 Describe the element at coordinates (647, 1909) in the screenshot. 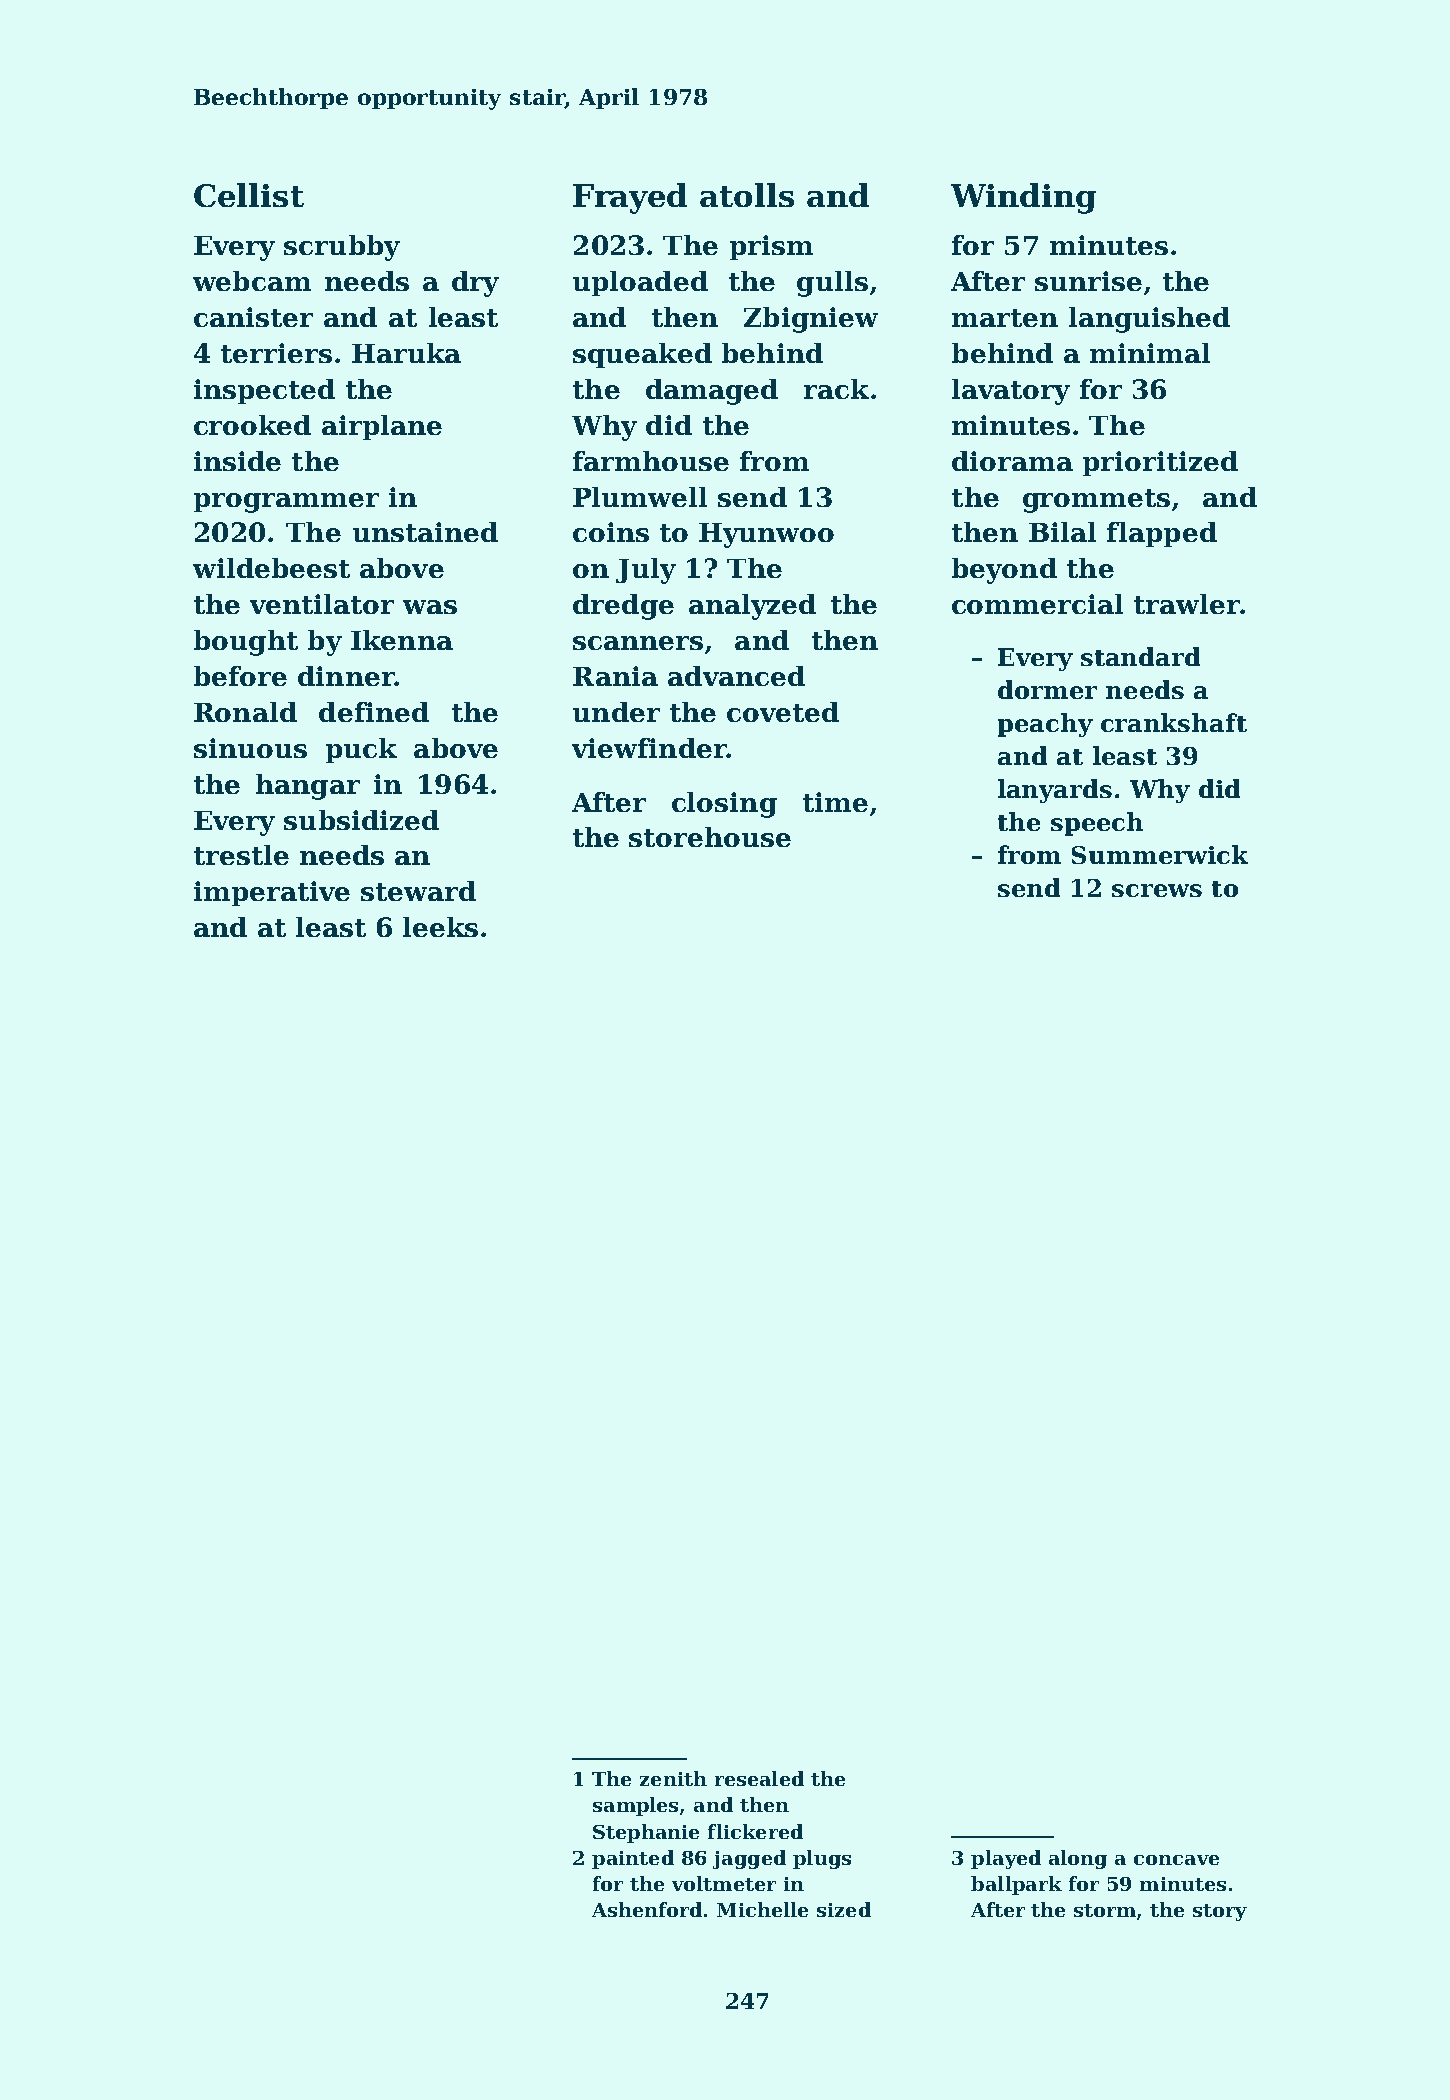

I see `Ashenford` at that location.
